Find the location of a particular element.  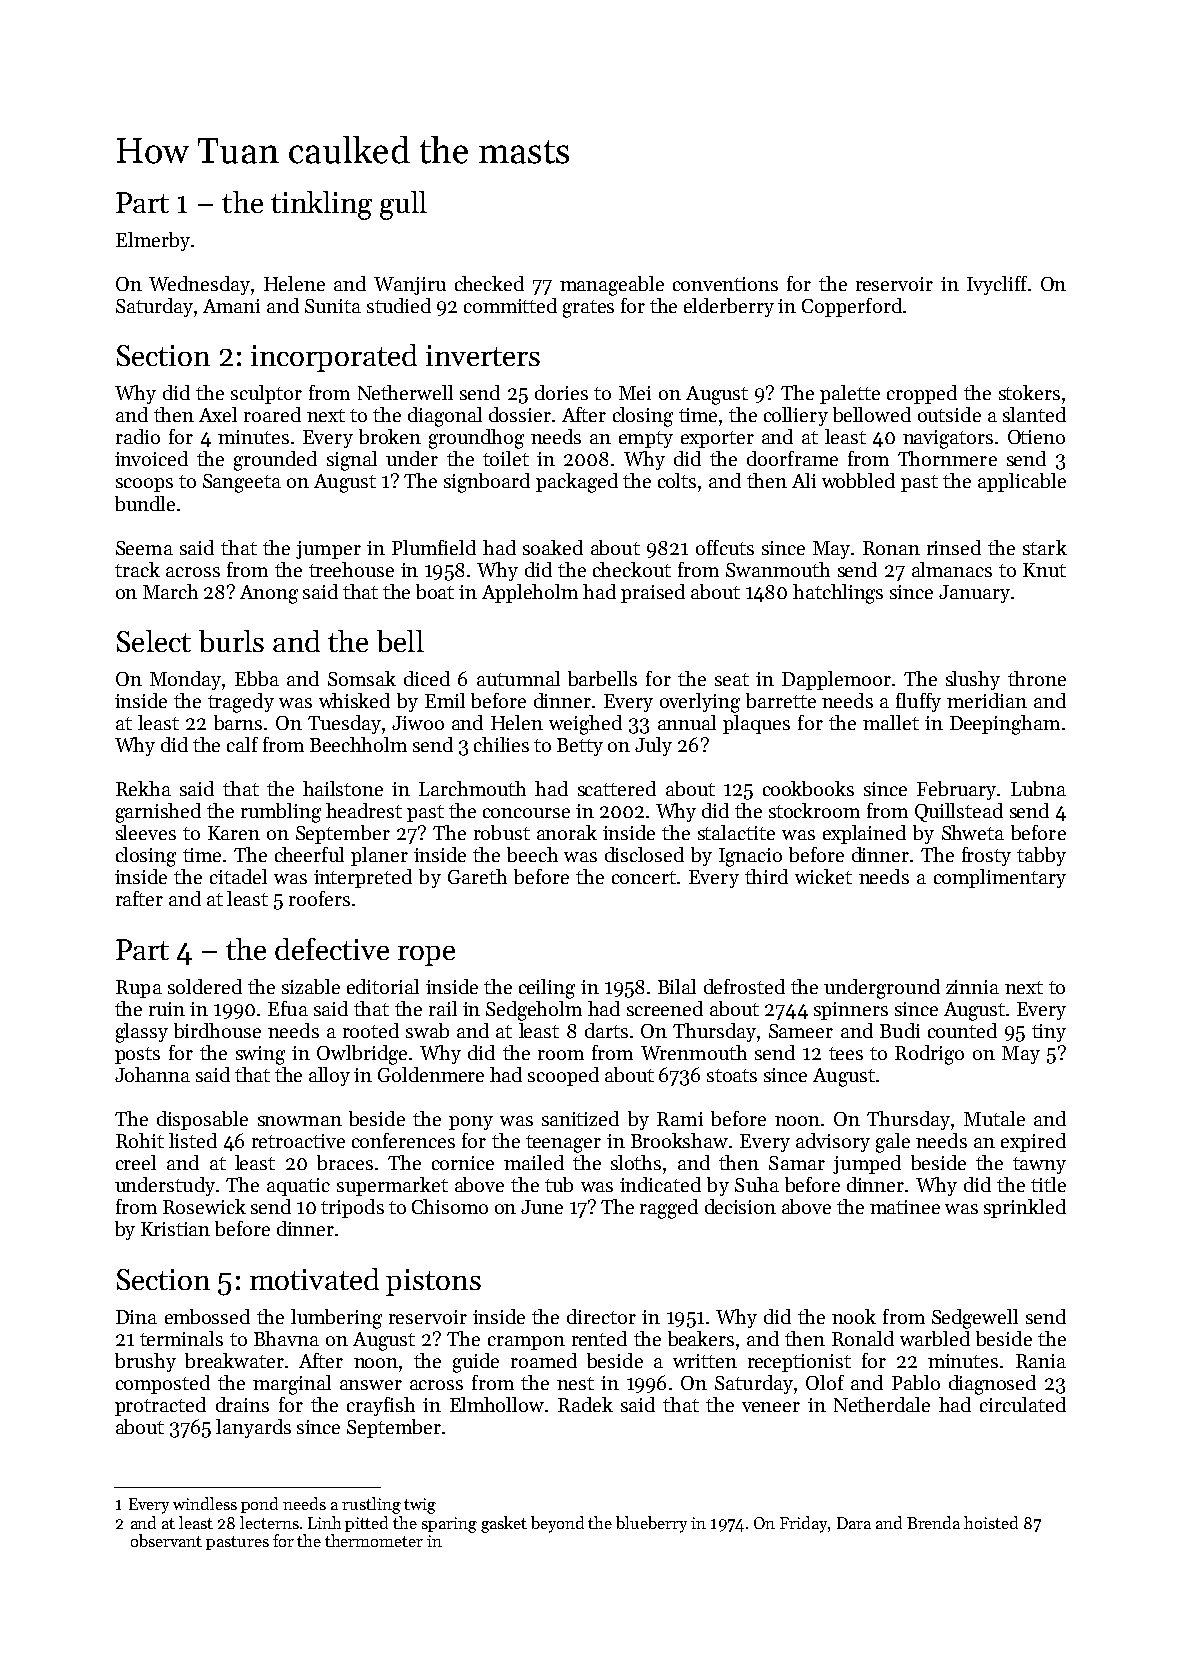

Elmerby is located at coordinates (153, 241).
